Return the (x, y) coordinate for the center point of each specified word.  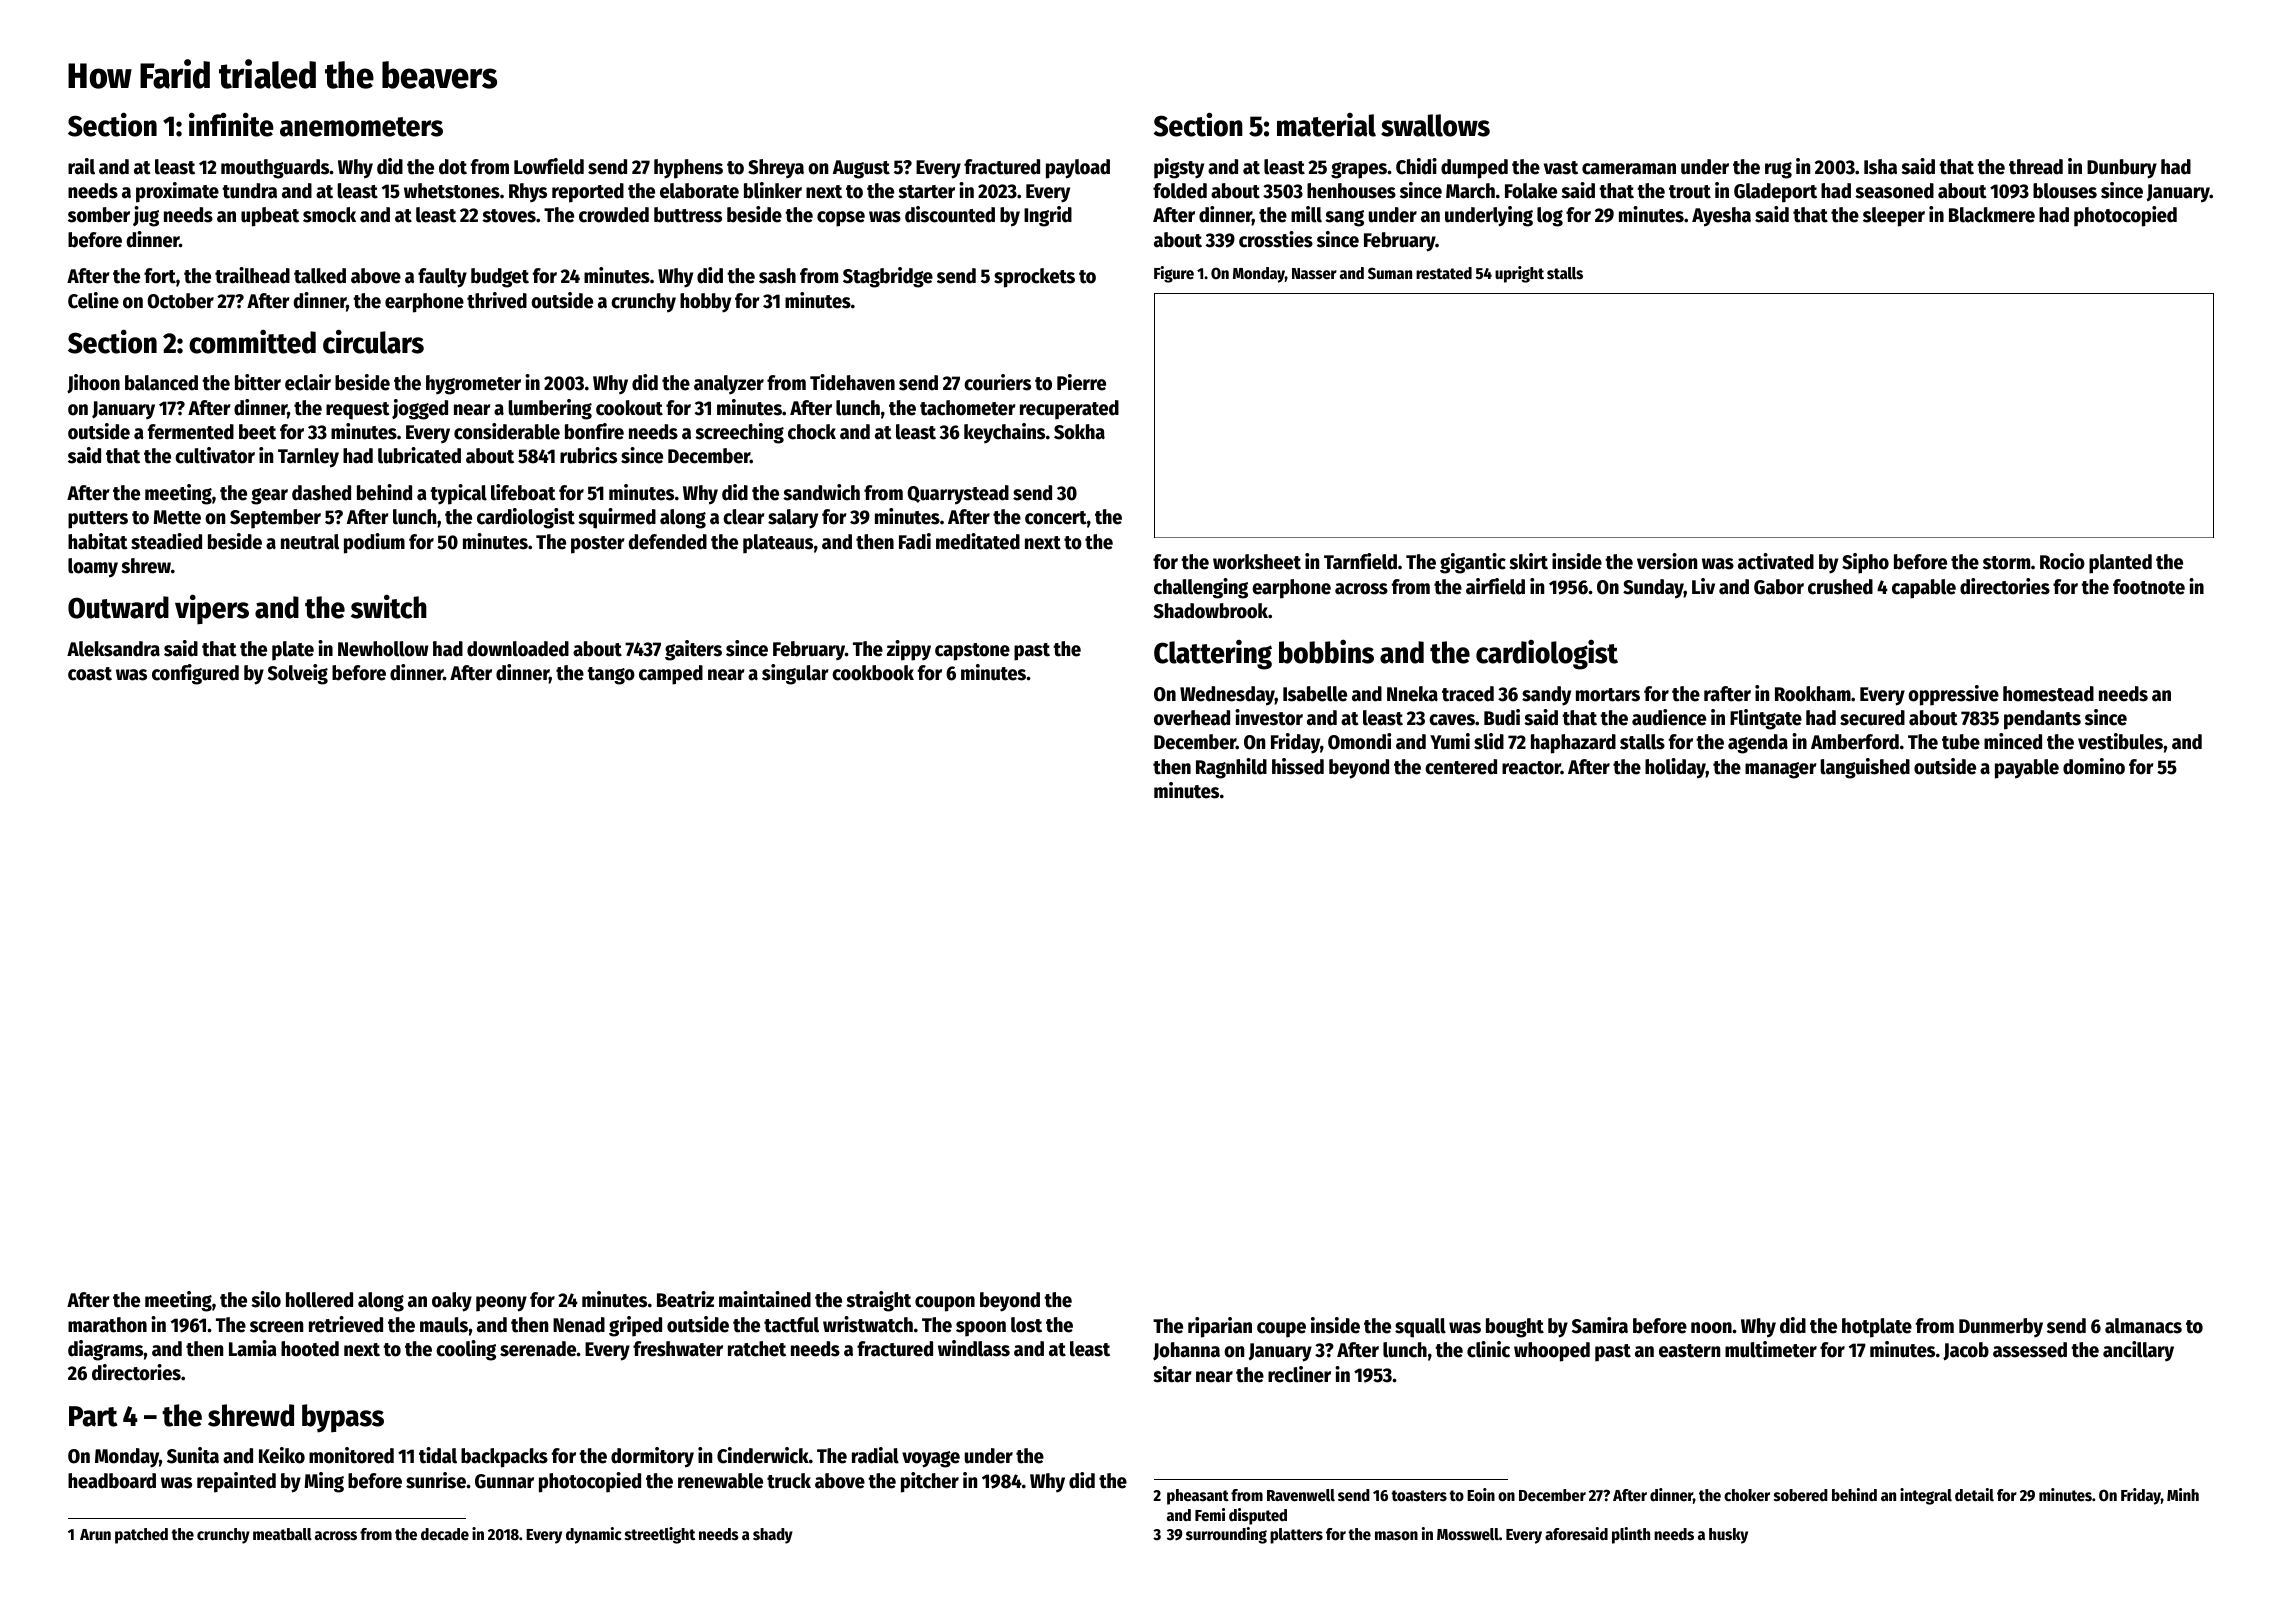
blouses (2065, 191)
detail (1974, 1495)
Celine (93, 300)
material (1326, 125)
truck (789, 1481)
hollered (319, 1300)
